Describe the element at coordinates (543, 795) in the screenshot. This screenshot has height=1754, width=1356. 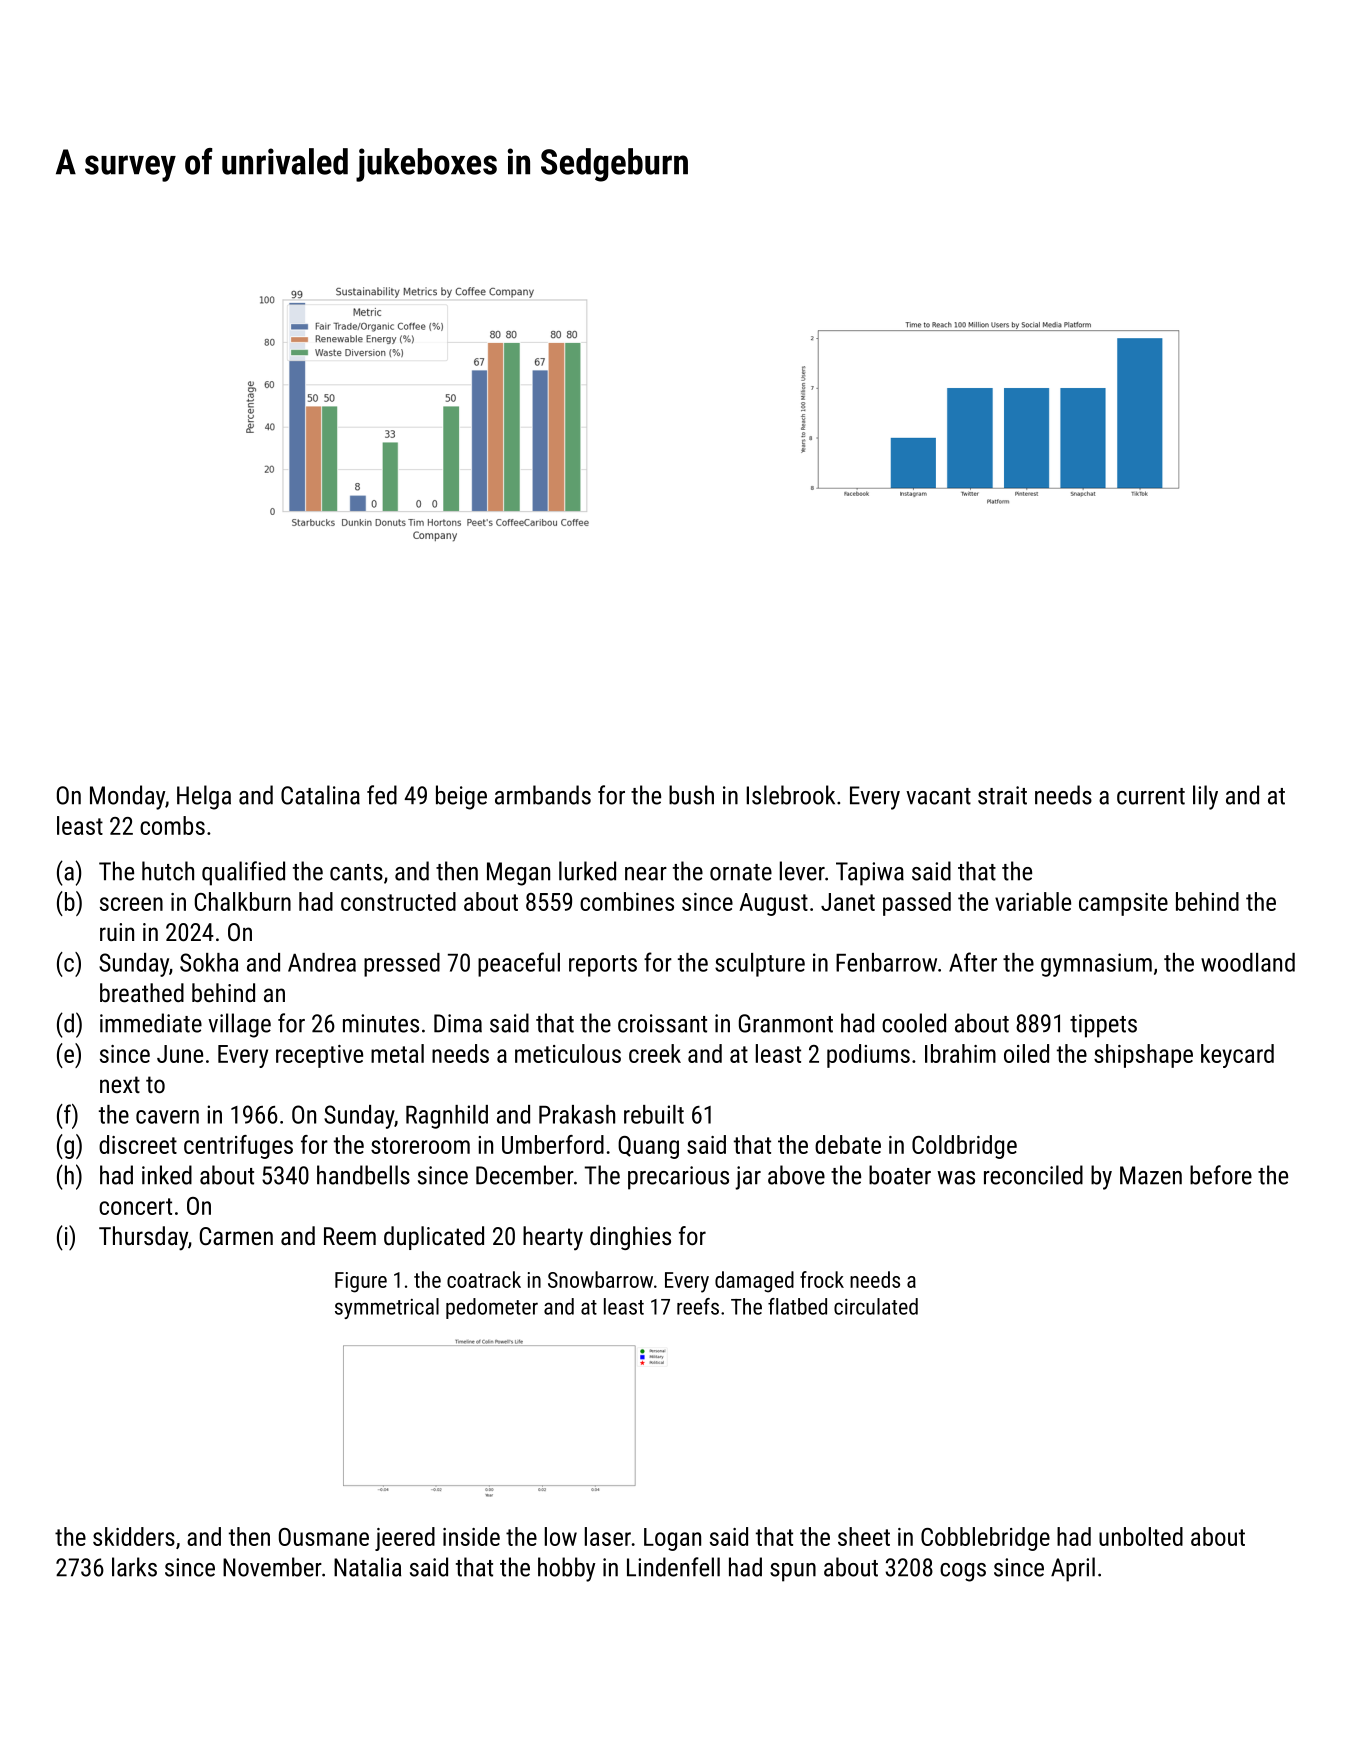
I see `armbands` at that location.
